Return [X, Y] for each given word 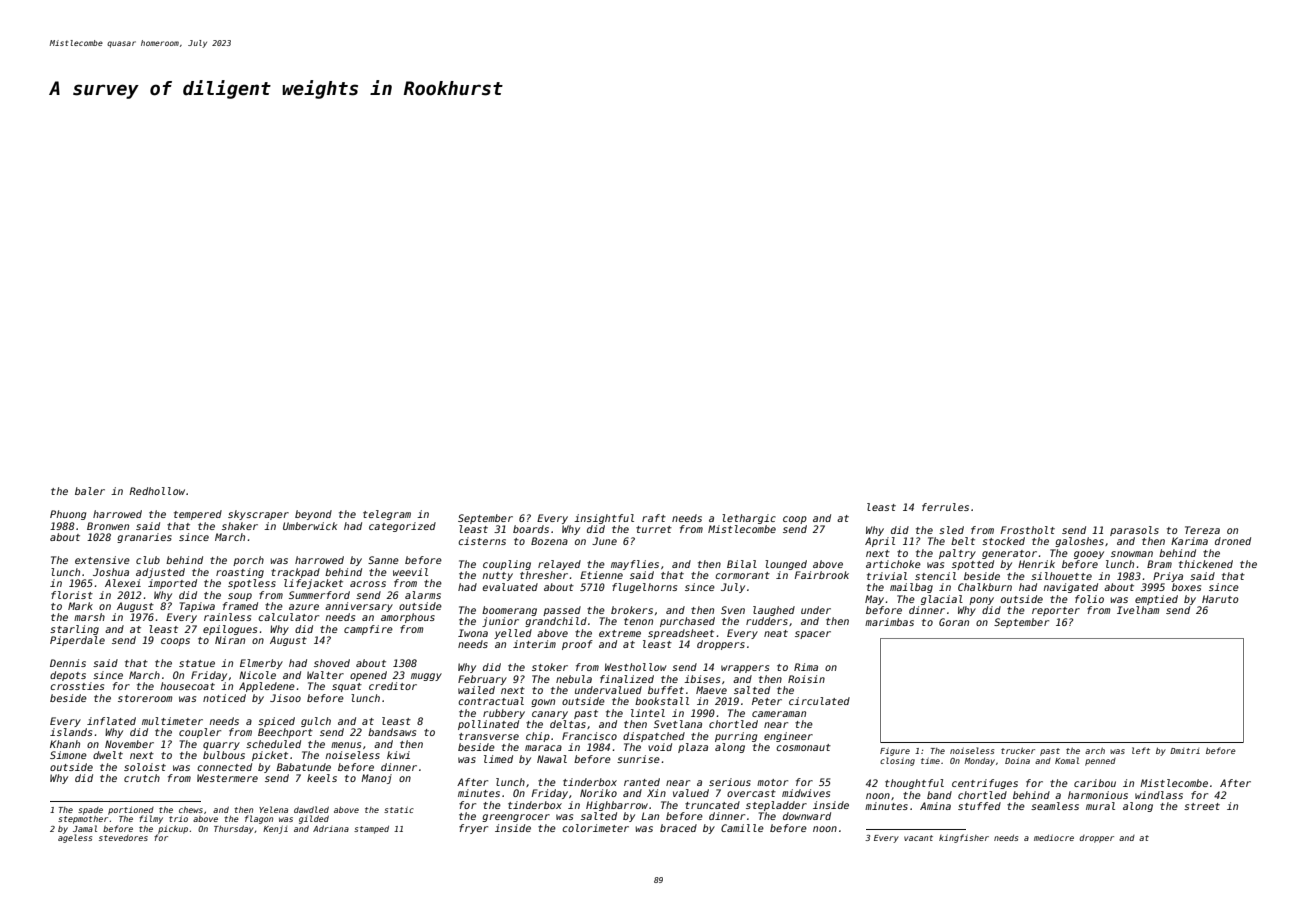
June [604, 541]
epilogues [230, 630]
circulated [819, 701]
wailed [476, 690]
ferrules [945, 507]
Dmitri [1185, 751]
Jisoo [285, 698]
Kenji [275, 830]
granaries [144, 538]
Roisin [806, 679]
